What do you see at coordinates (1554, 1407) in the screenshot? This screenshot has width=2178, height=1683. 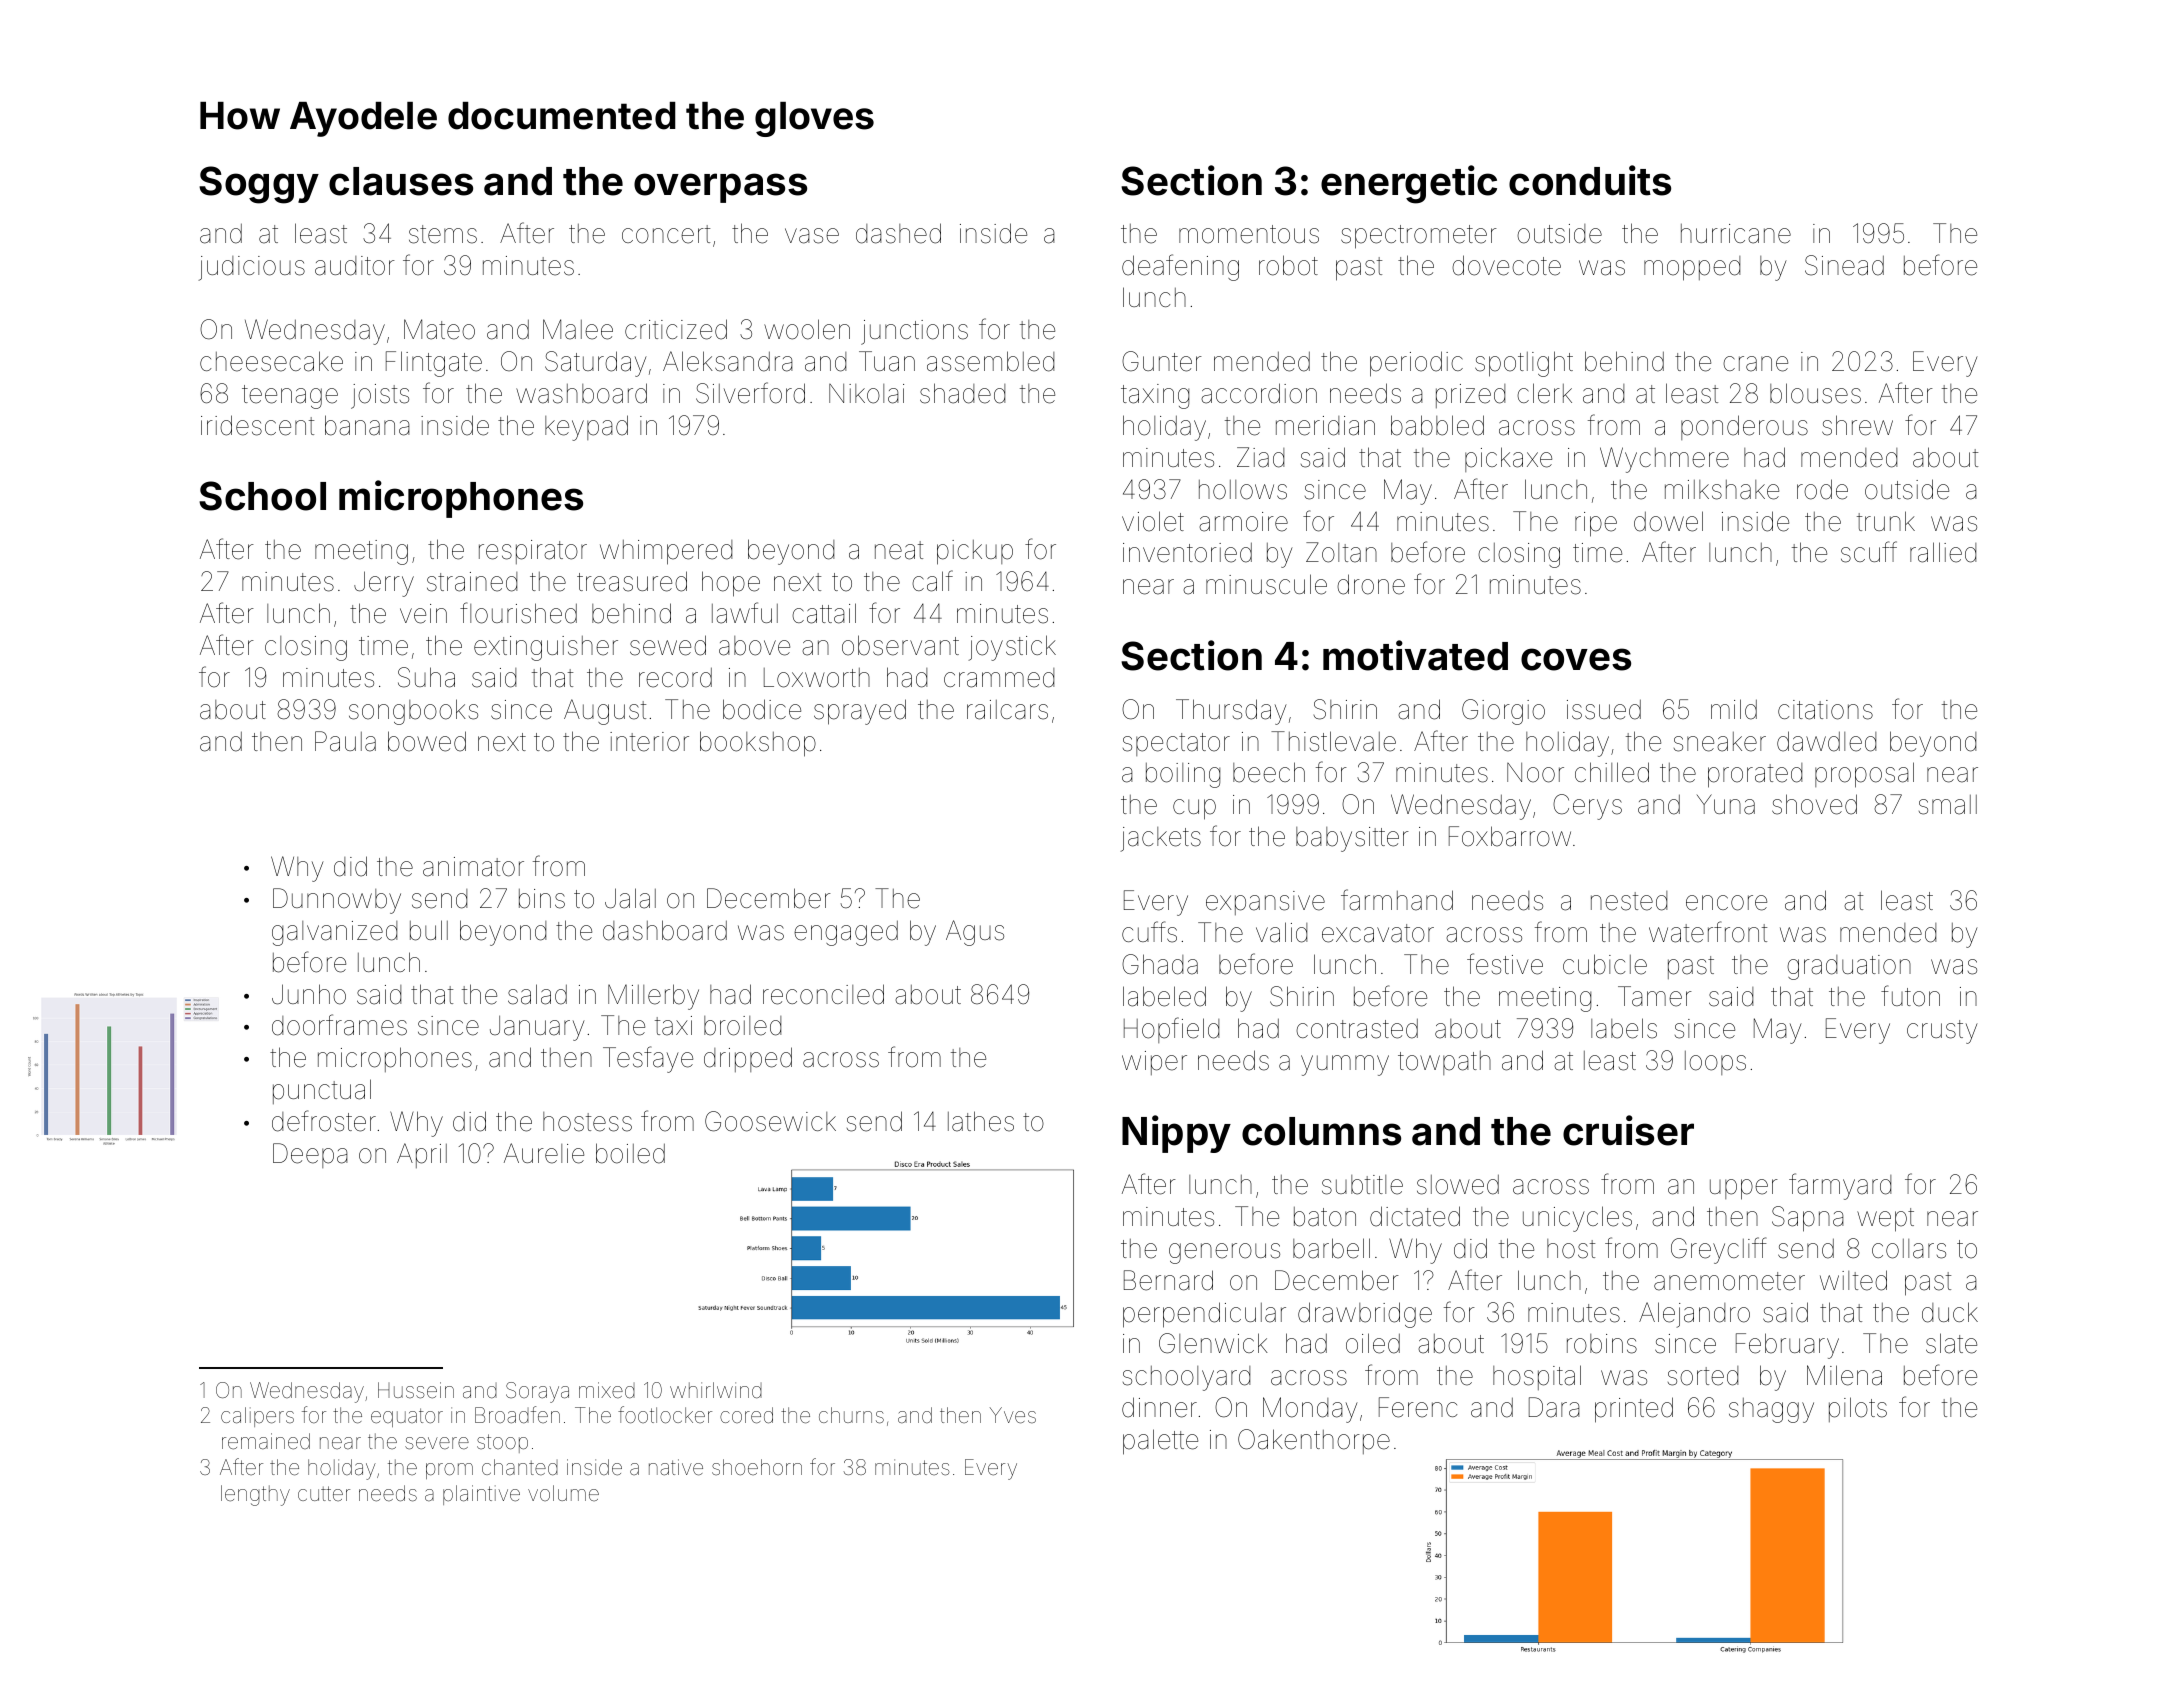 I see `Dara` at bounding box center [1554, 1407].
